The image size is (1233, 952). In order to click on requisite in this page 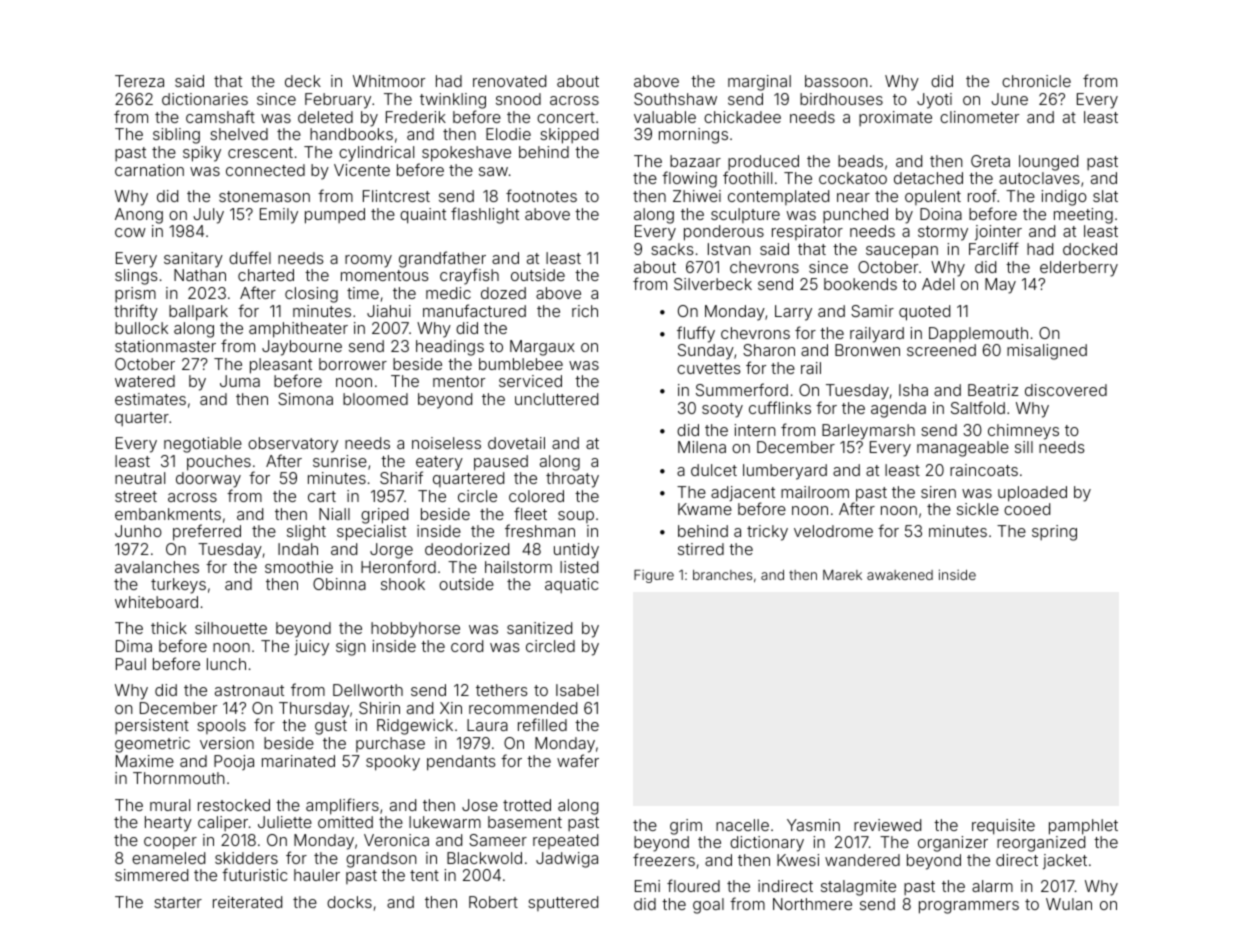, I will do `click(1003, 827)`.
